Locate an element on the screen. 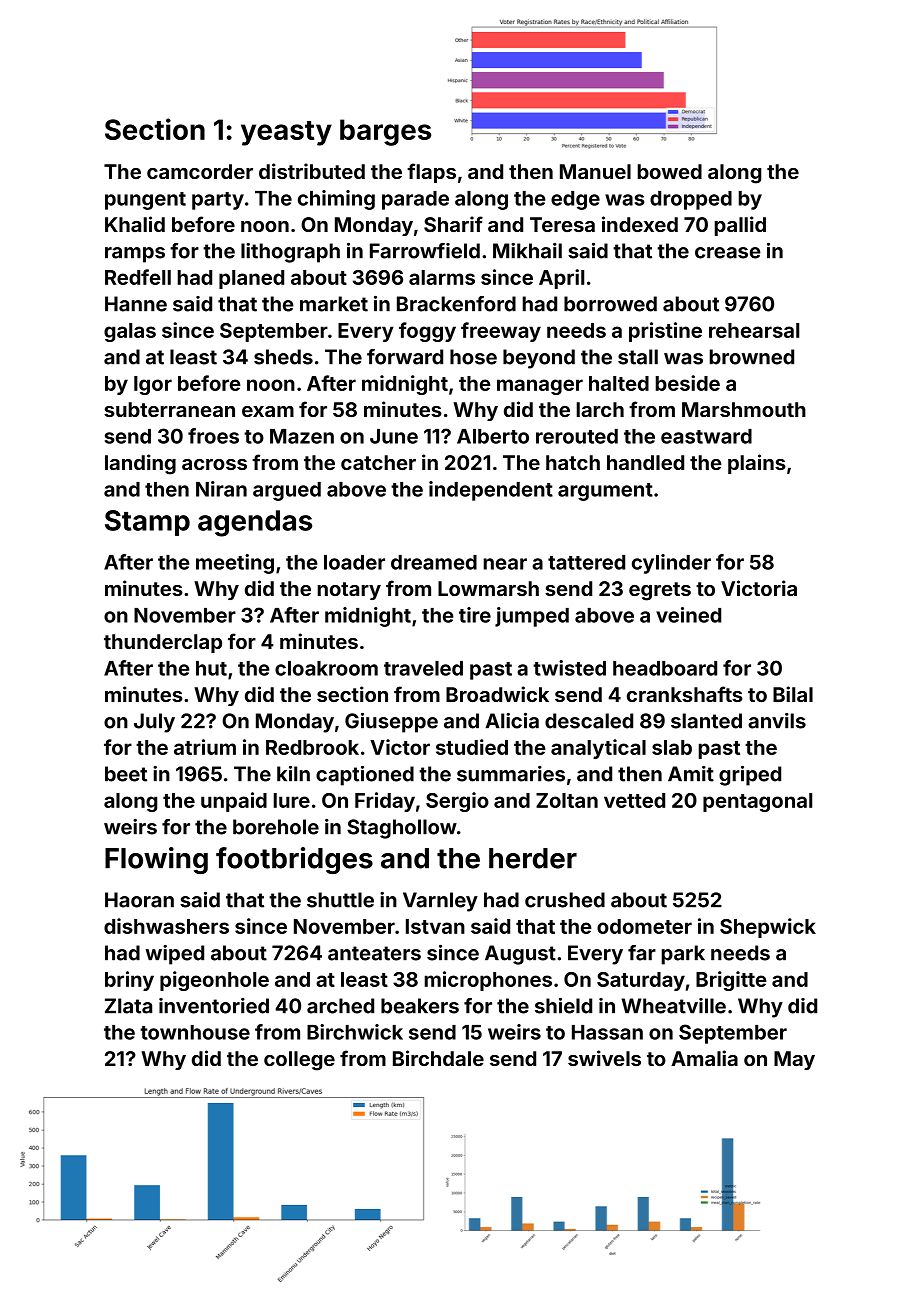  Varnley is located at coordinates (440, 902).
